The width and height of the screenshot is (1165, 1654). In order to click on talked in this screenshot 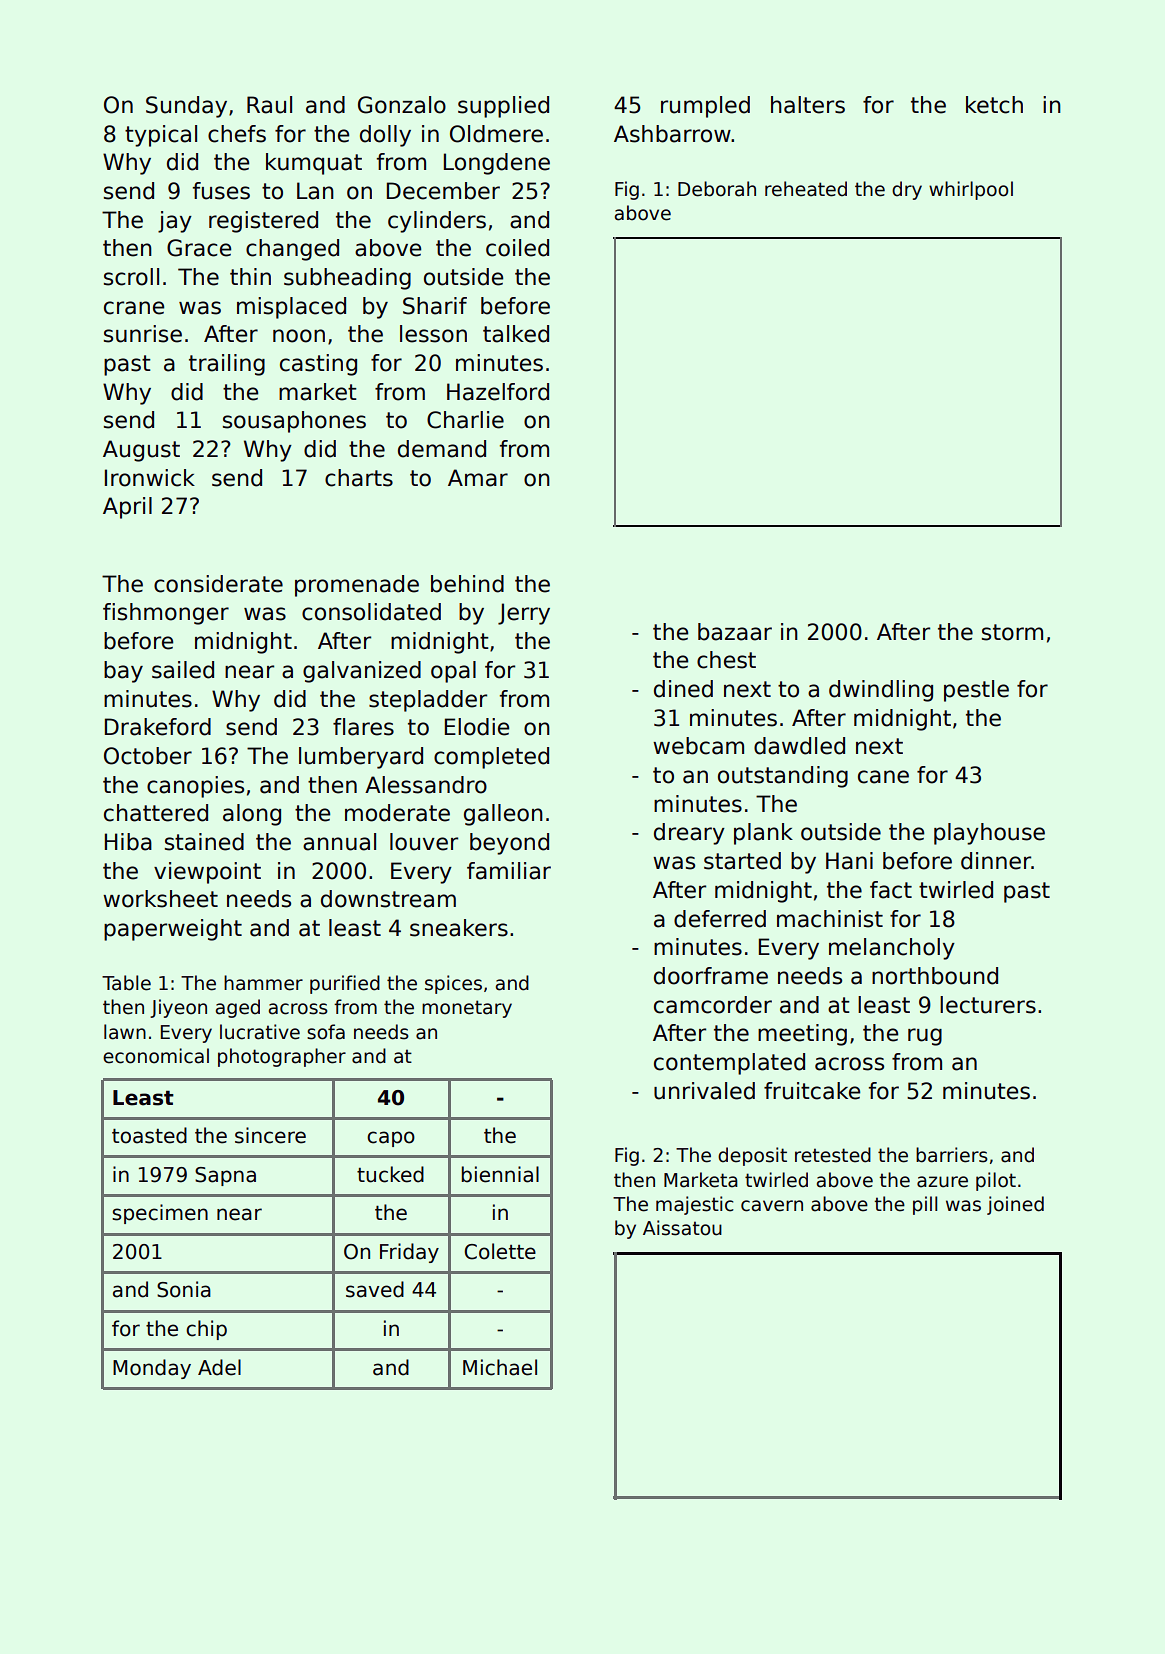, I will do `click(516, 334)`.
